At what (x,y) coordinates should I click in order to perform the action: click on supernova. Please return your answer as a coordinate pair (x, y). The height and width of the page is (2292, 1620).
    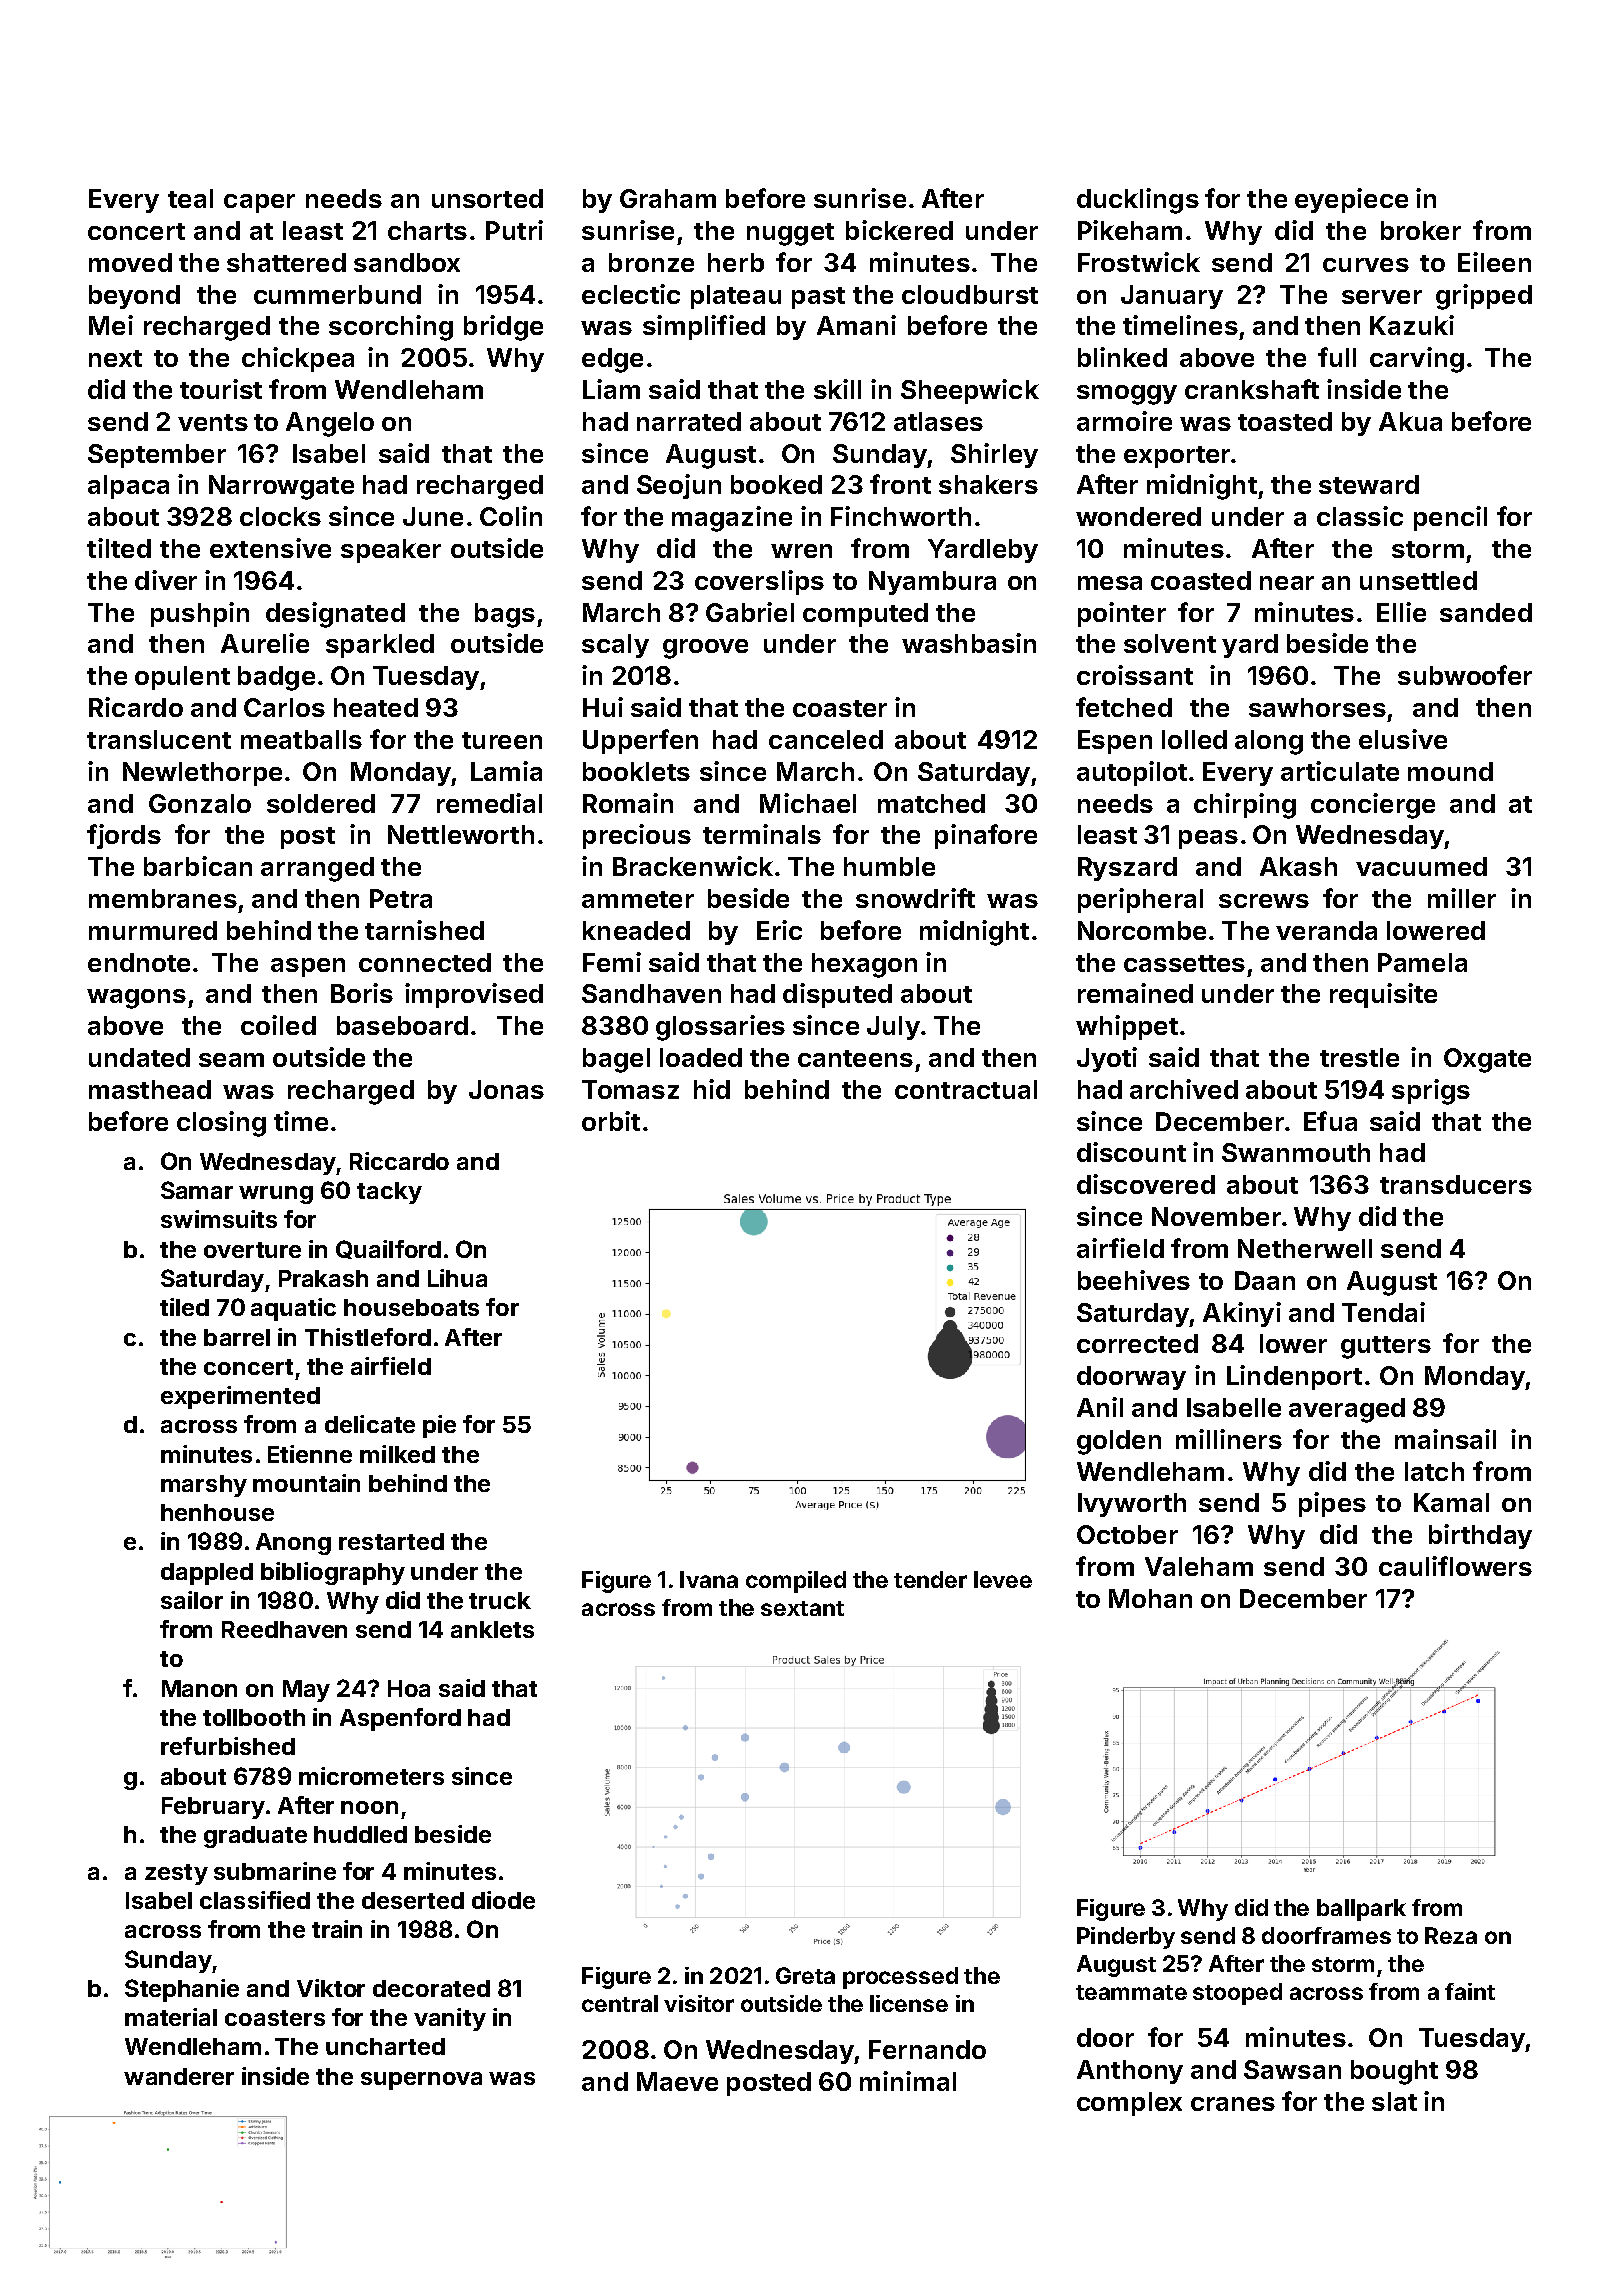
    Looking at the image, I should click on (421, 2081).
